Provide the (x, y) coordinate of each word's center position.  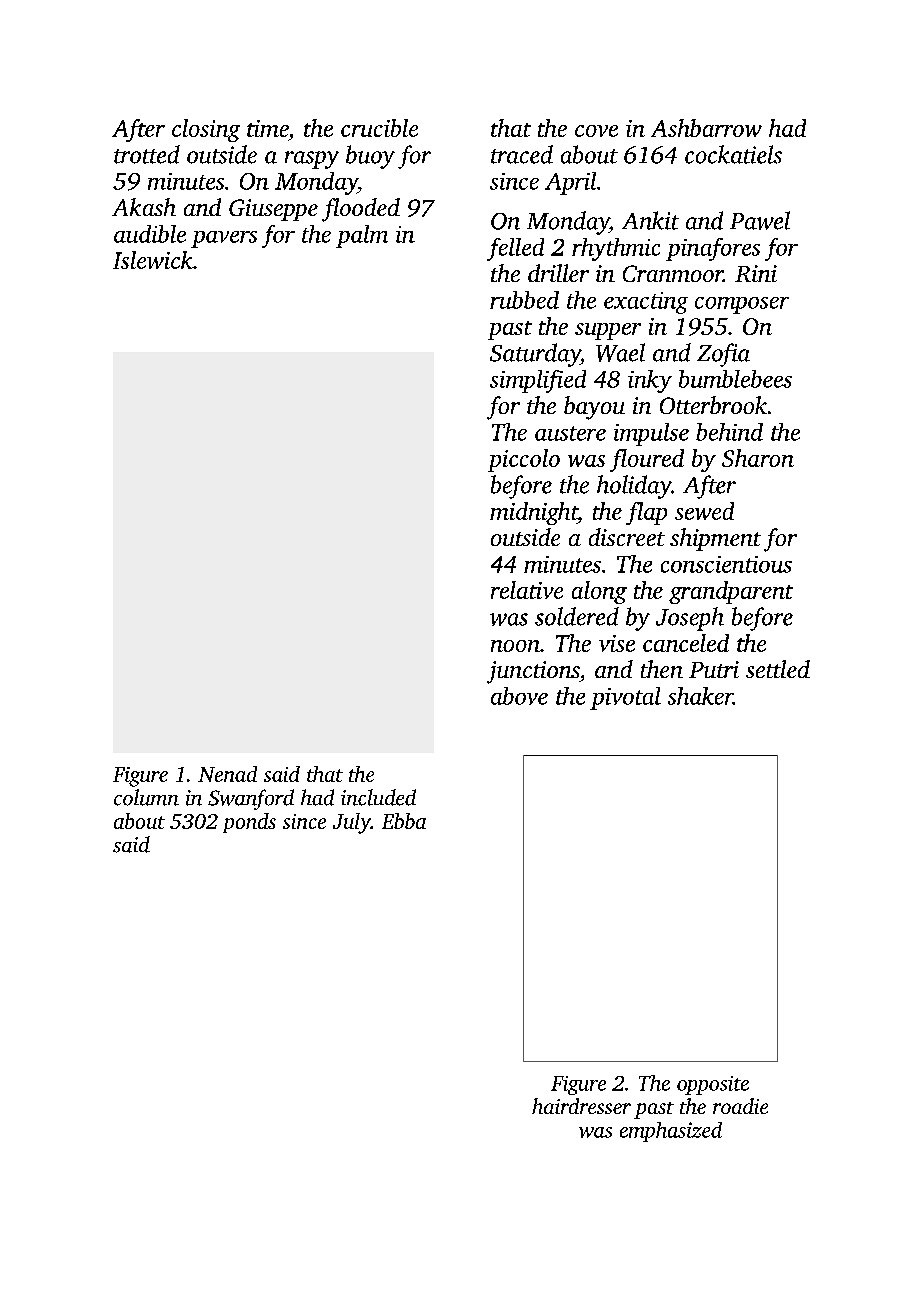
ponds (249, 823)
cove (596, 131)
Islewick (153, 260)
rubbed (524, 300)
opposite (713, 1085)
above (519, 696)
